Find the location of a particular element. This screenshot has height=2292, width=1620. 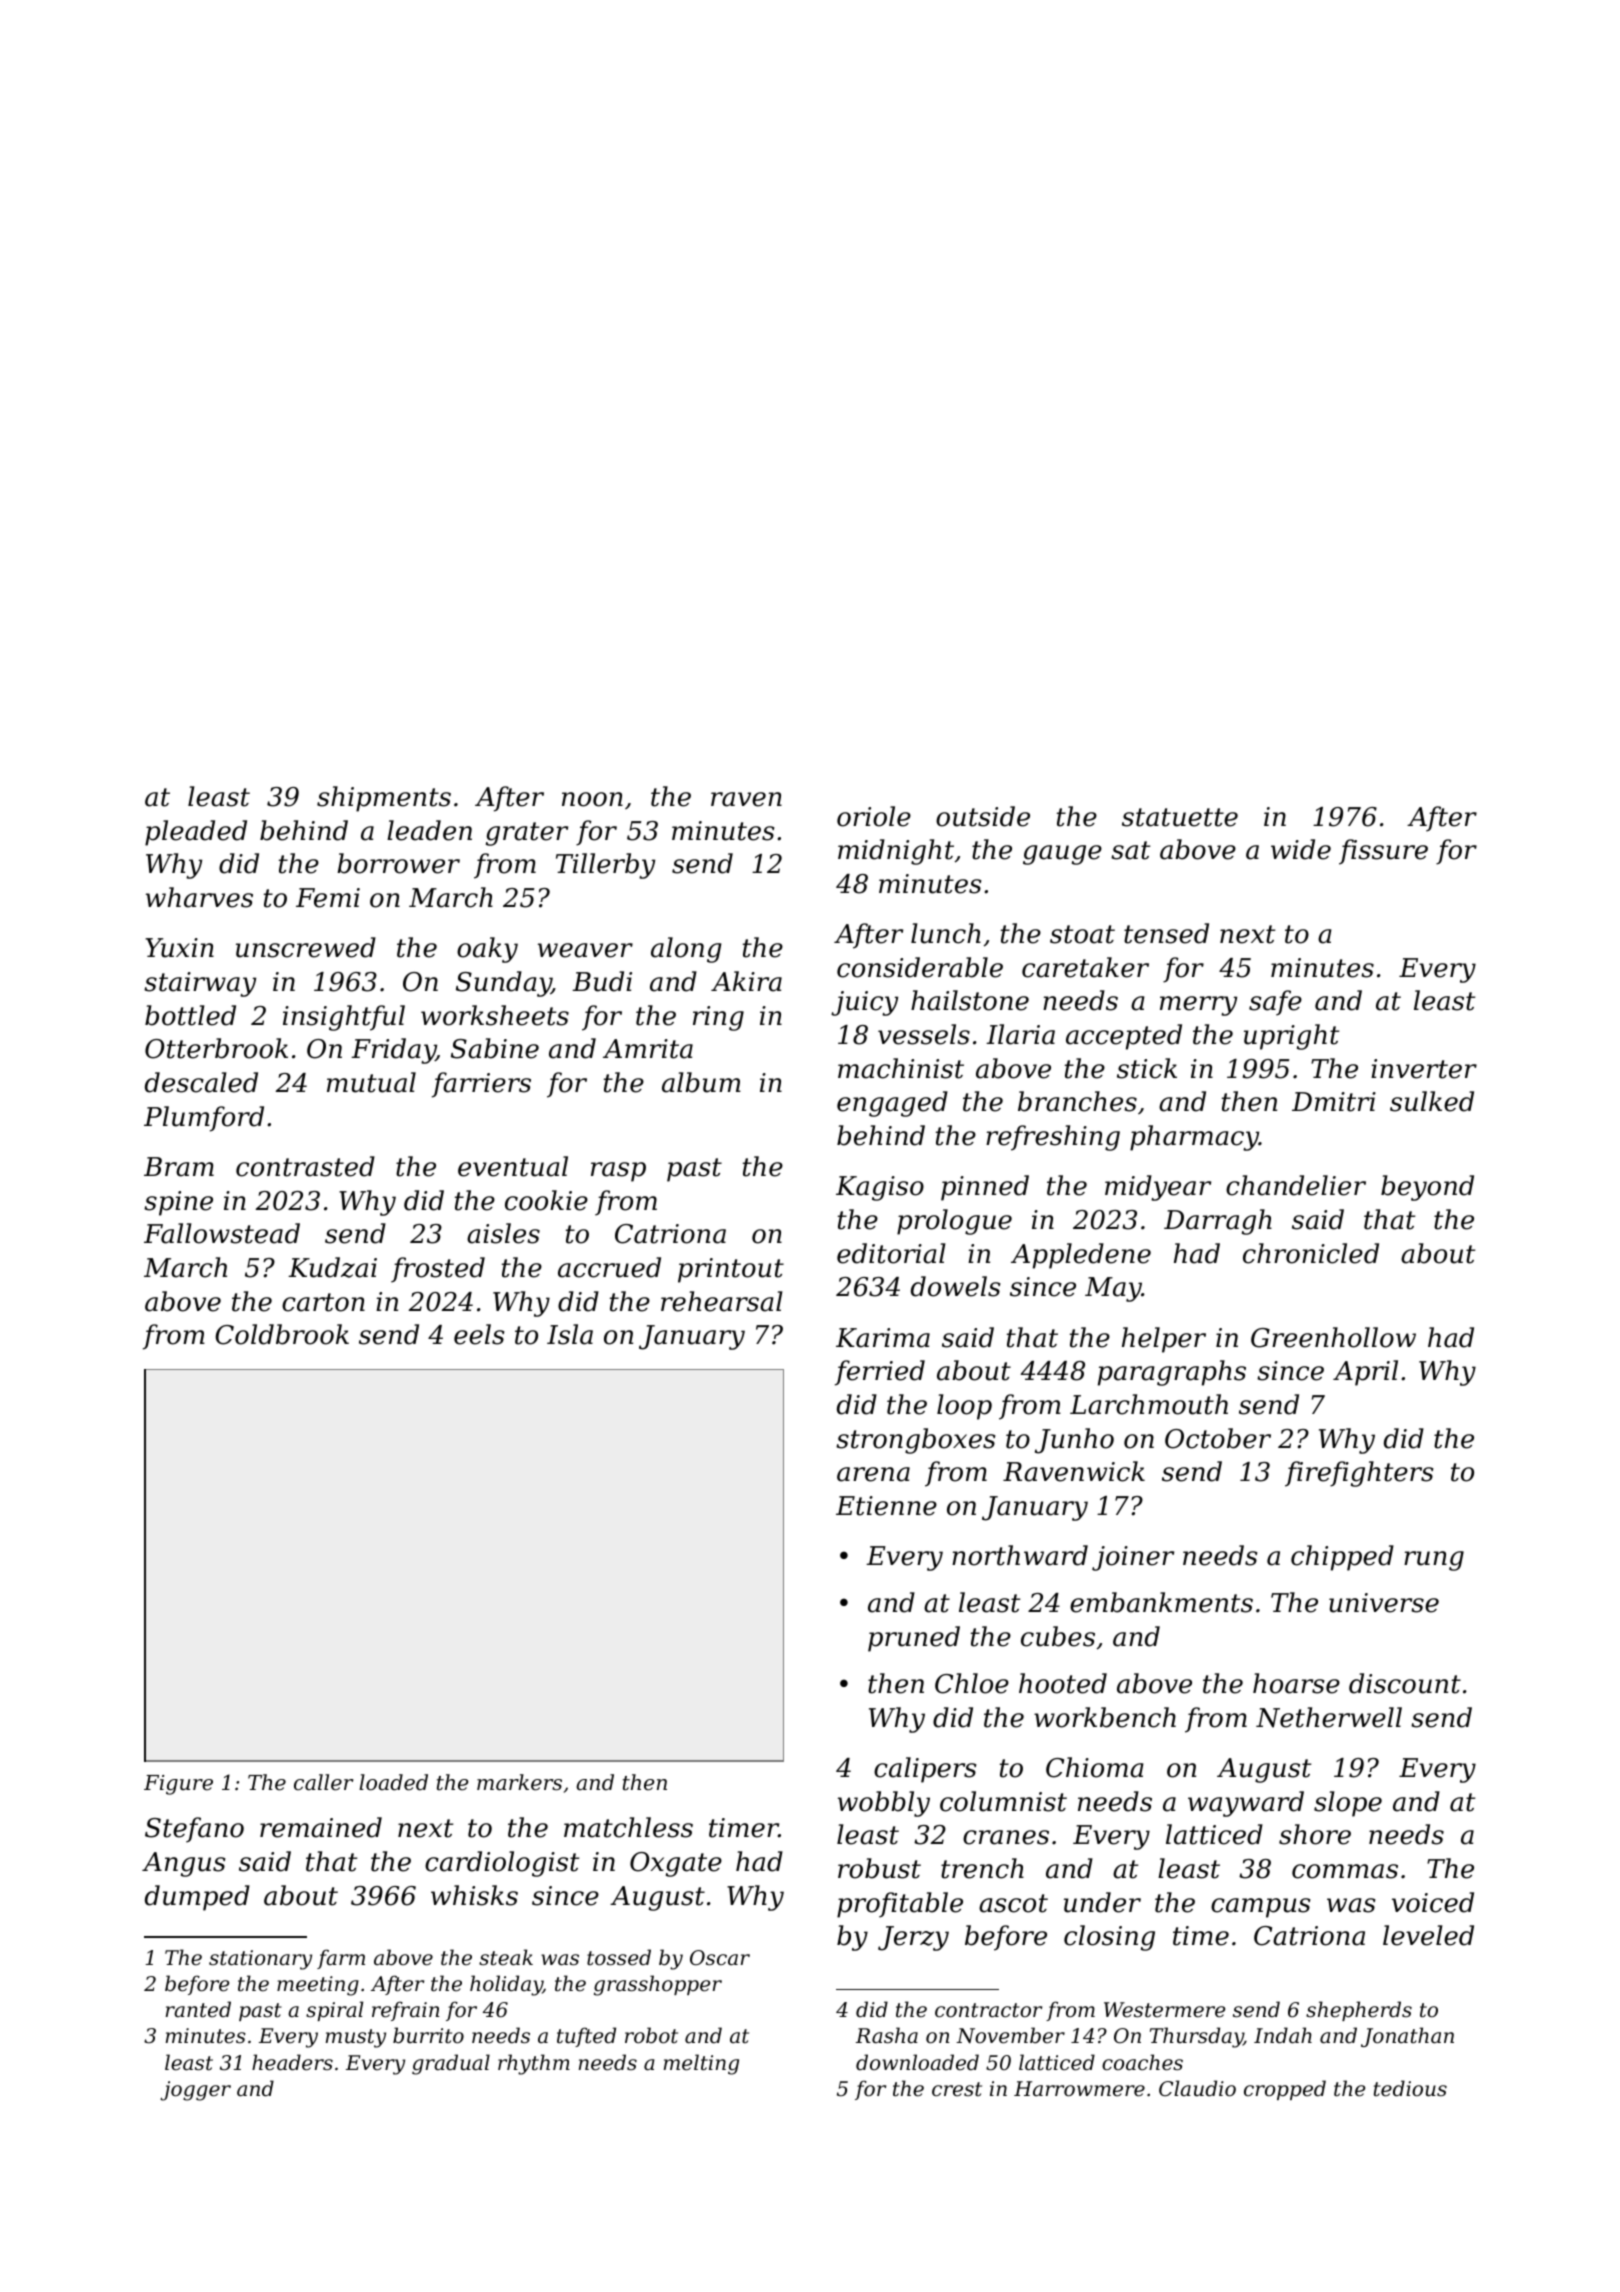

gradual is located at coordinates (451, 2064).
